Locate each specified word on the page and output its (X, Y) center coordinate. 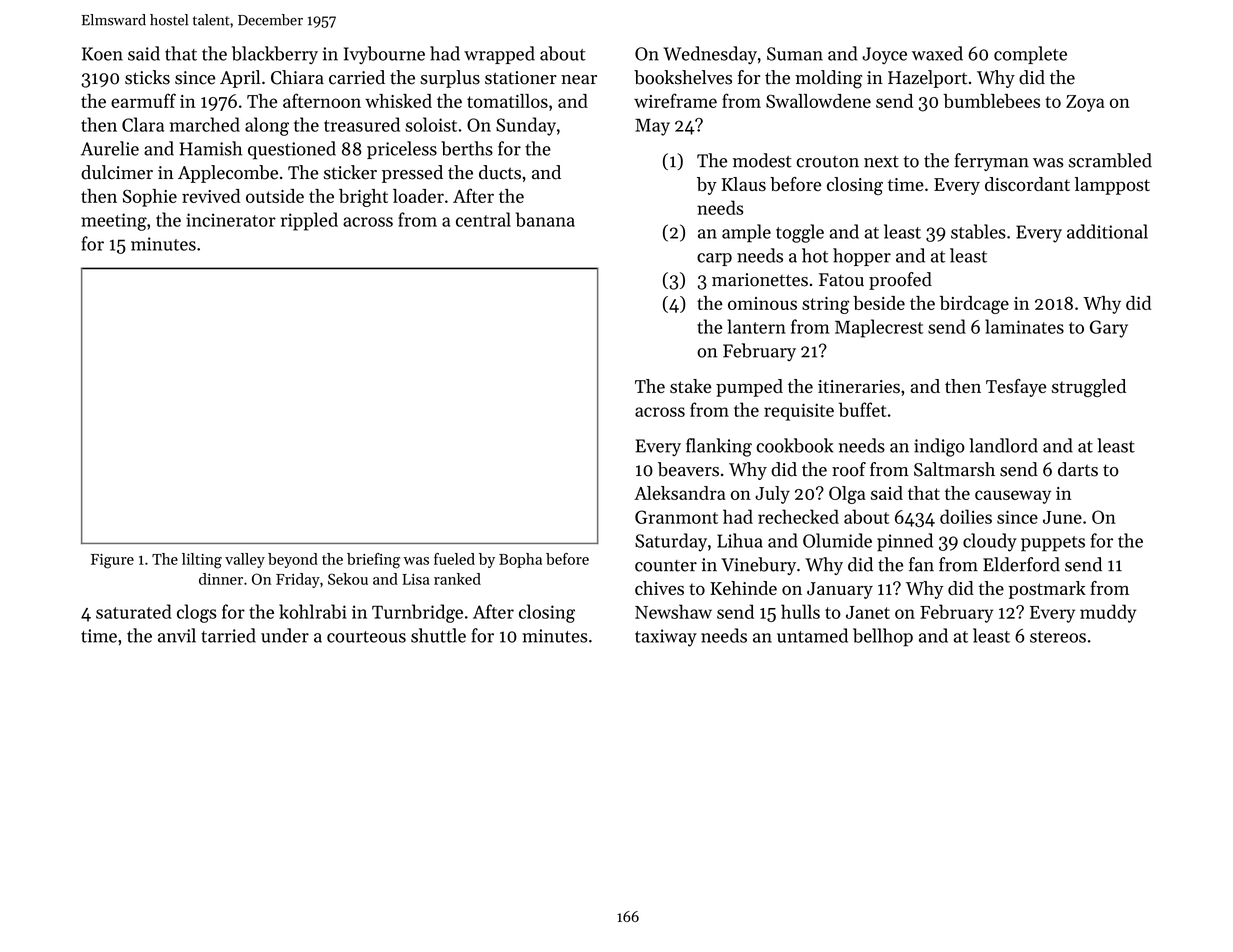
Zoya (1085, 103)
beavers (688, 469)
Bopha (520, 560)
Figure (112, 561)
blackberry (275, 55)
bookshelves (683, 77)
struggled (1089, 388)
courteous (366, 637)
